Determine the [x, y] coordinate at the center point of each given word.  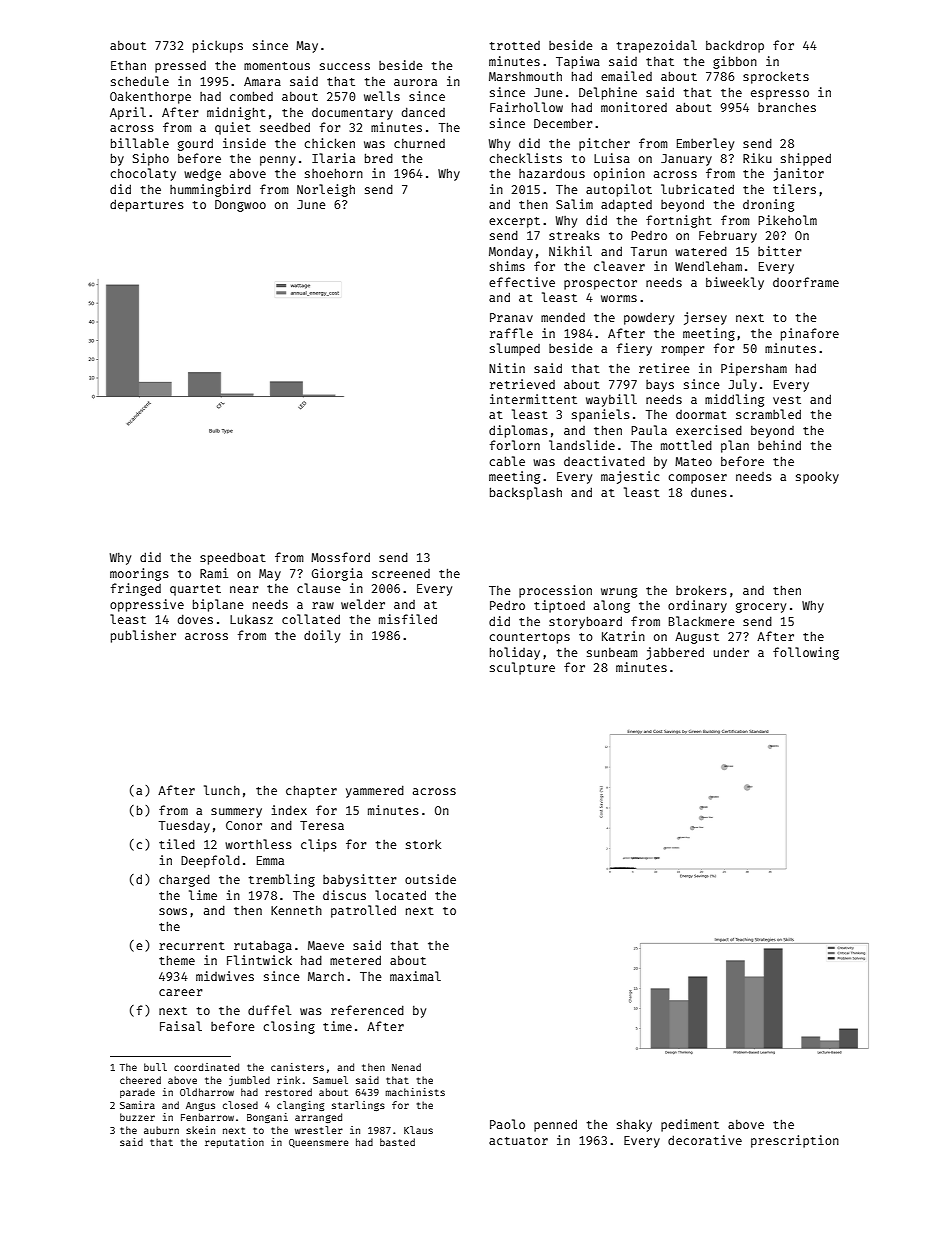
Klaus [418, 1130]
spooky [817, 477]
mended [563, 317]
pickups [218, 46]
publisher [143, 636]
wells [382, 96]
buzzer [137, 1117]
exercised [709, 430]
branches [787, 107]
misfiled [408, 619]
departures [147, 205]
